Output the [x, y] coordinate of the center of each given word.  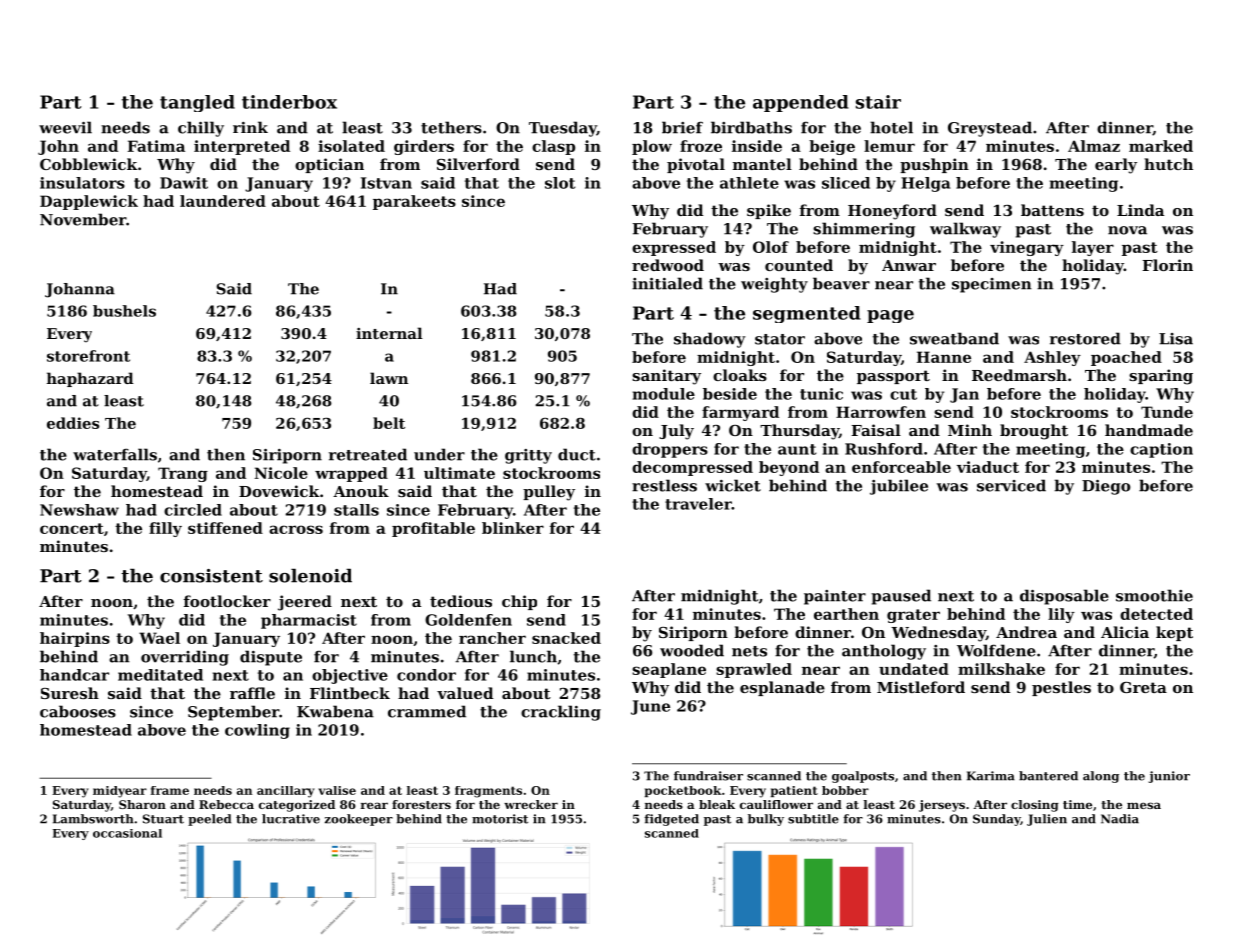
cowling [257, 731]
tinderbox [289, 102]
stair [878, 102]
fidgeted [671, 820]
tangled [197, 103]
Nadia [1120, 819]
